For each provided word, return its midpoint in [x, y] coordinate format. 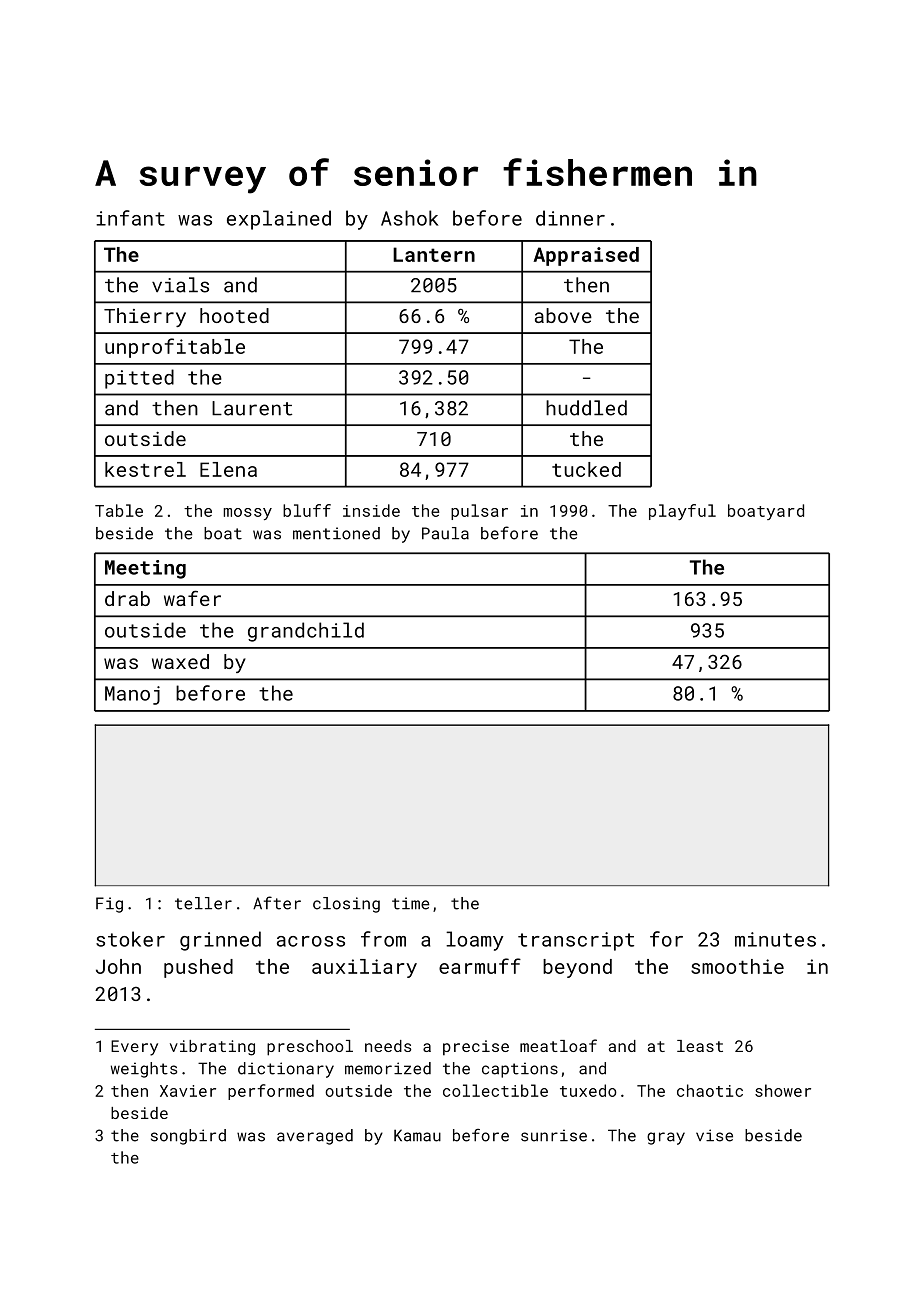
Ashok [409, 218]
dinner [570, 218]
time [411, 903]
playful [682, 512]
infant [130, 218]
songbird [188, 1137]
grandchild [306, 632]
